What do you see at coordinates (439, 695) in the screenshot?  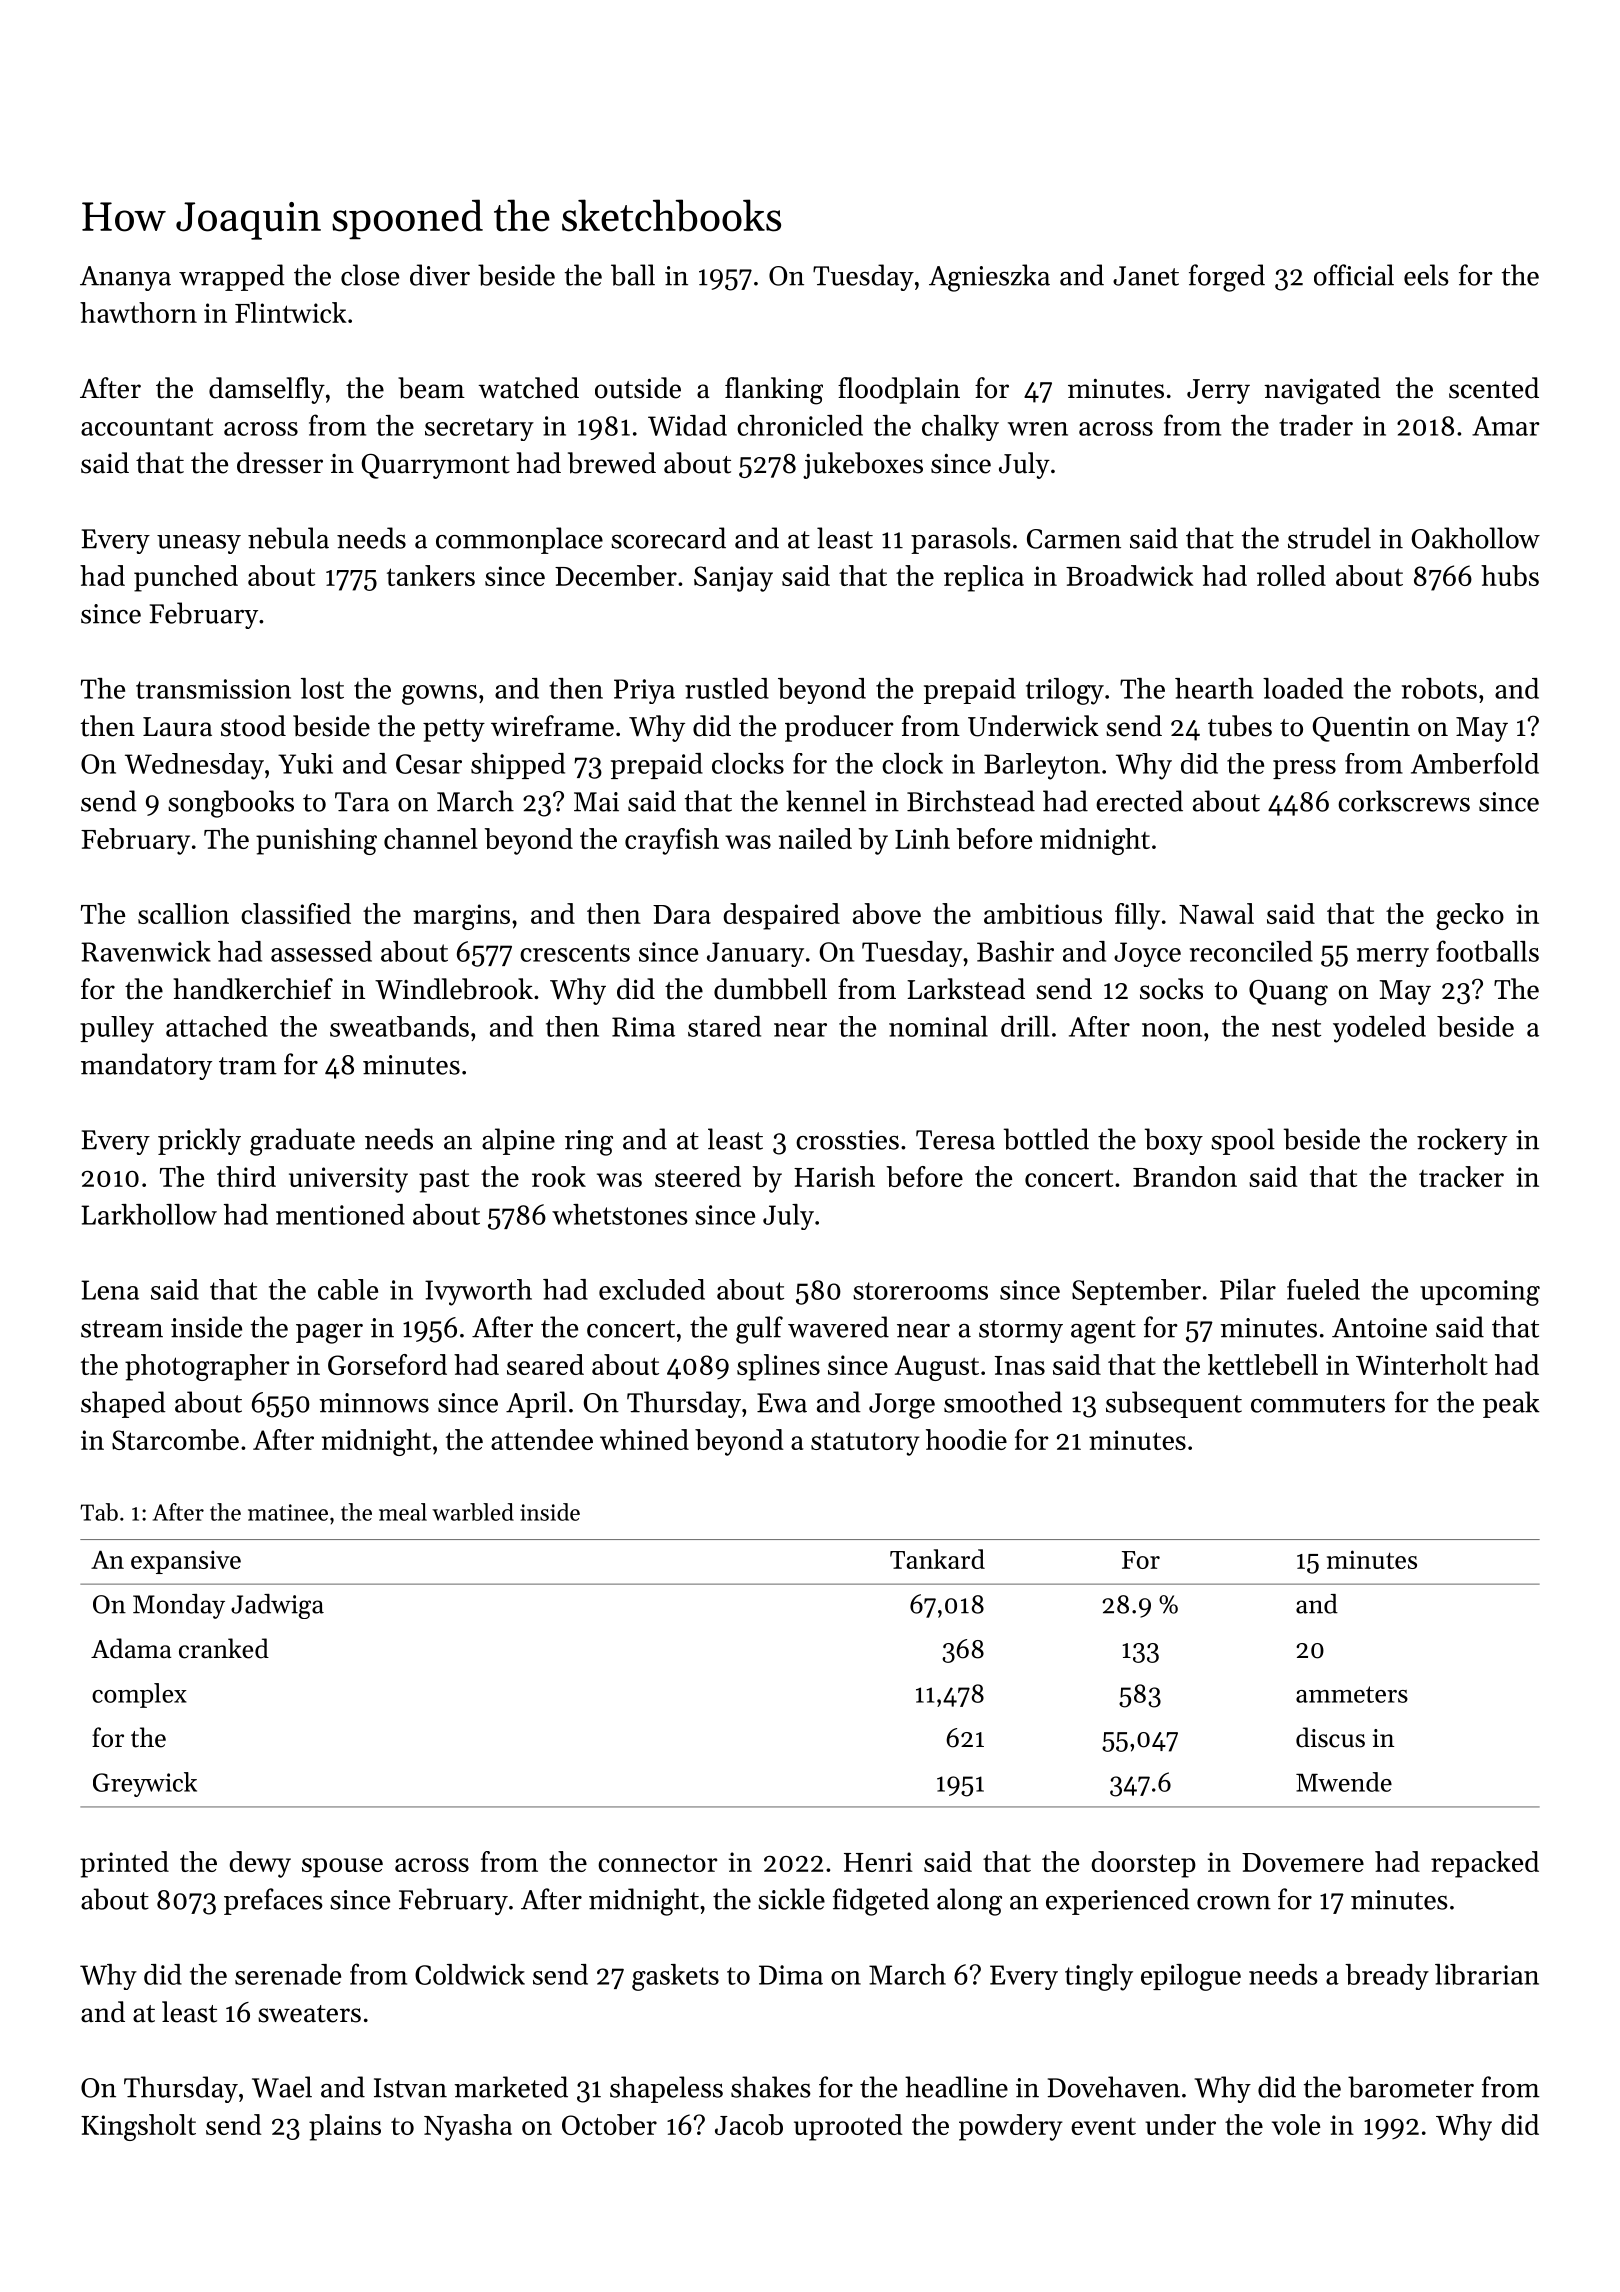 I see `gowns` at bounding box center [439, 695].
